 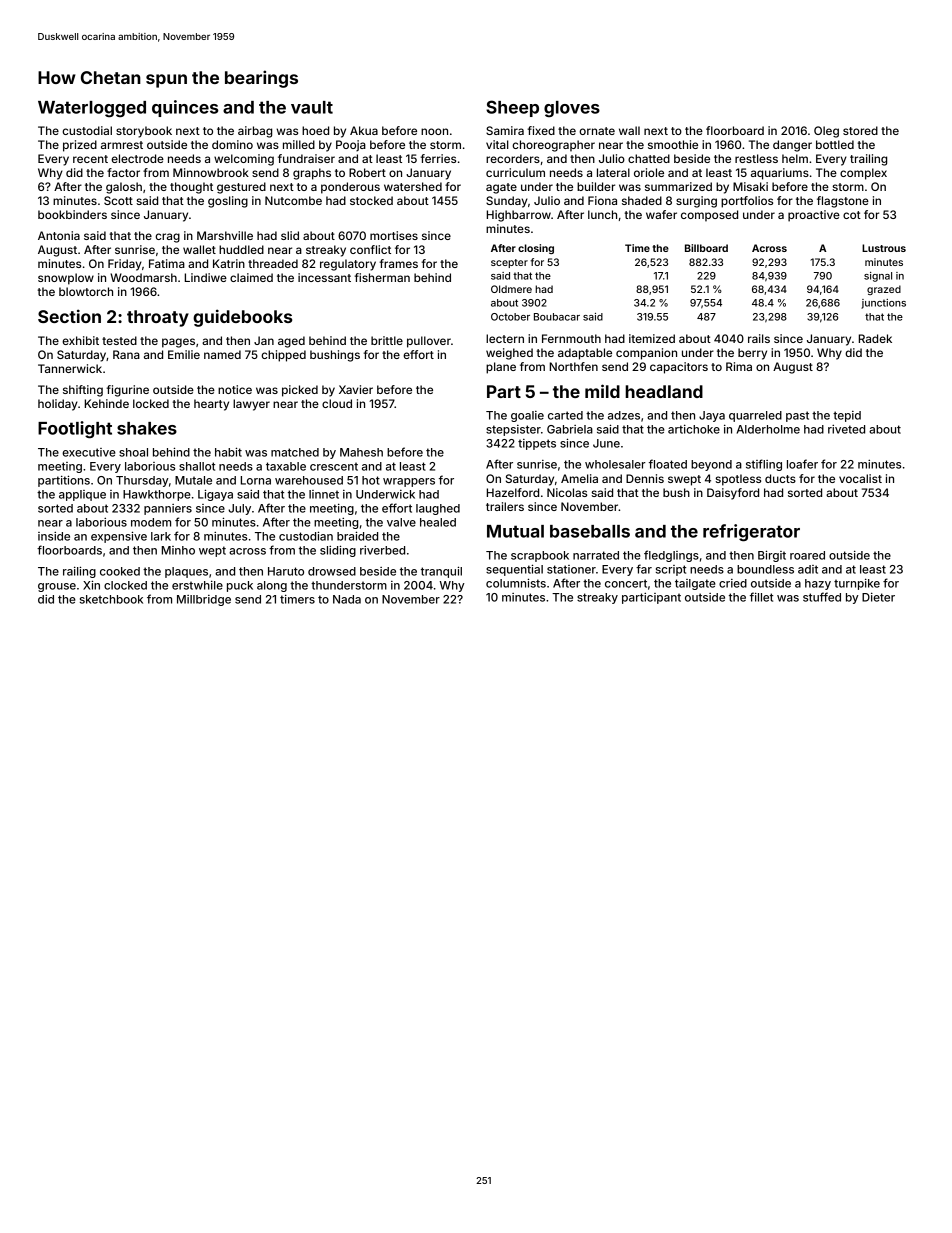 What do you see at coordinates (204, 600) in the image?
I see `Millbridge` at bounding box center [204, 600].
